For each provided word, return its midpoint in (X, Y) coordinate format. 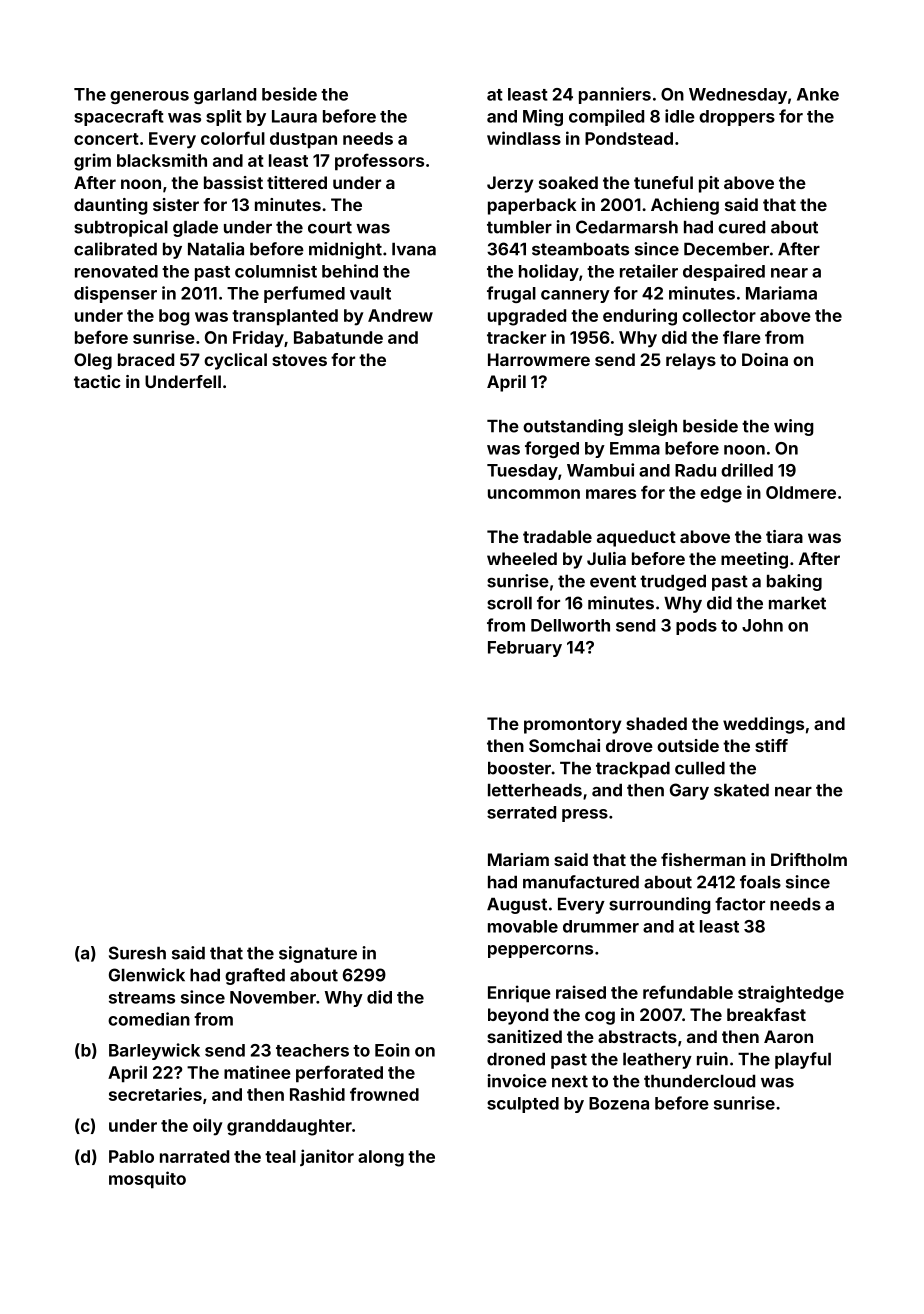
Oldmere (801, 492)
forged (552, 449)
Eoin (392, 1050)
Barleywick (154, 1051)
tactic (97, 381)
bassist (233, 182)
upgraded (527, 317)
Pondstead (629, 138)
